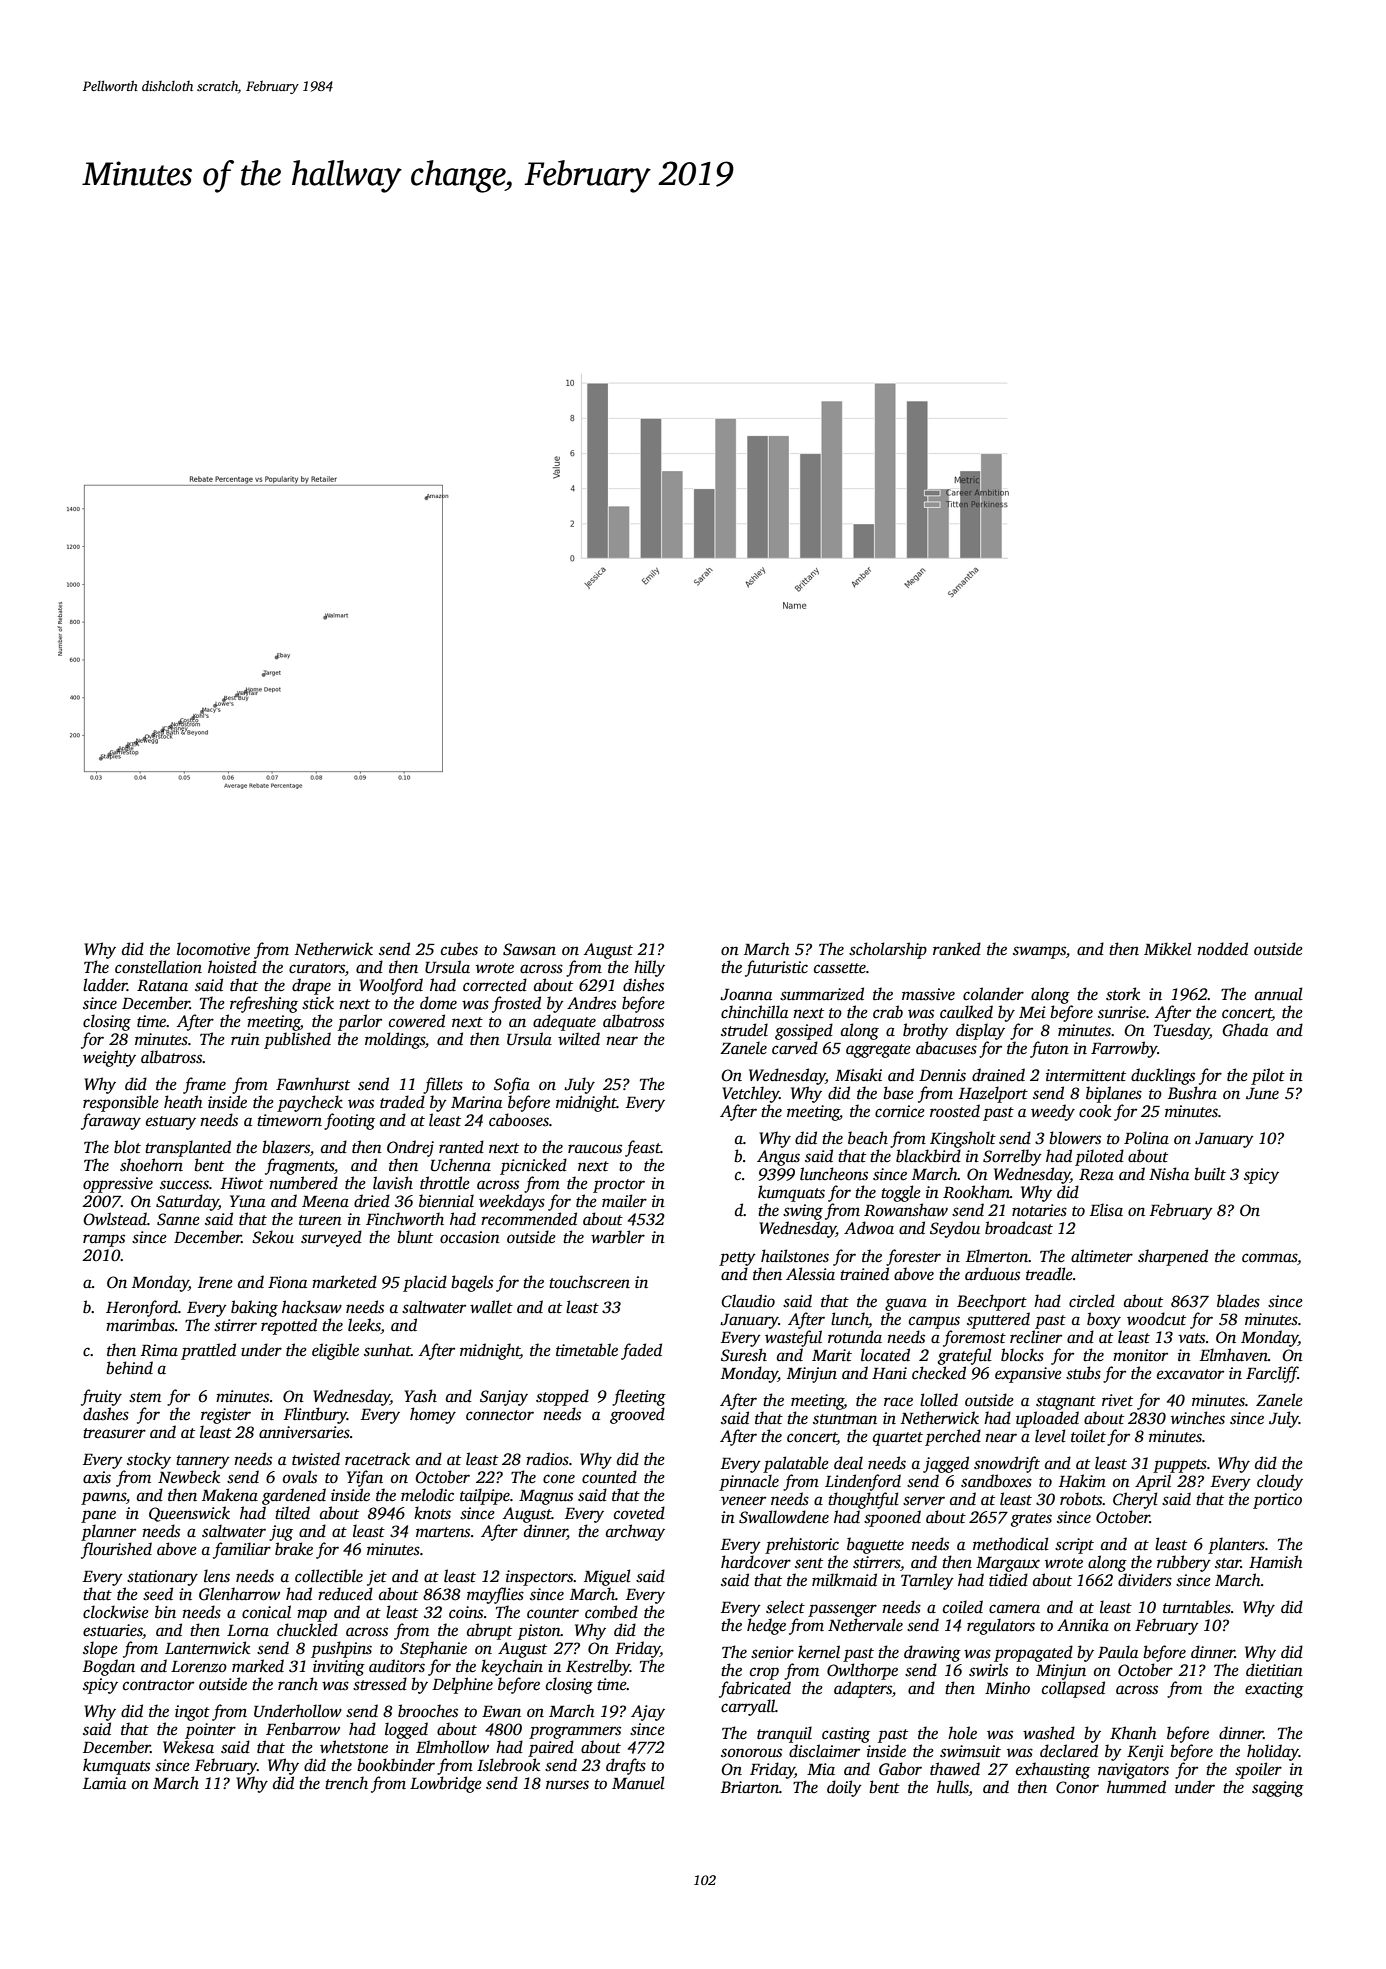  I want to click on Annika, so click(1083, 1624).
